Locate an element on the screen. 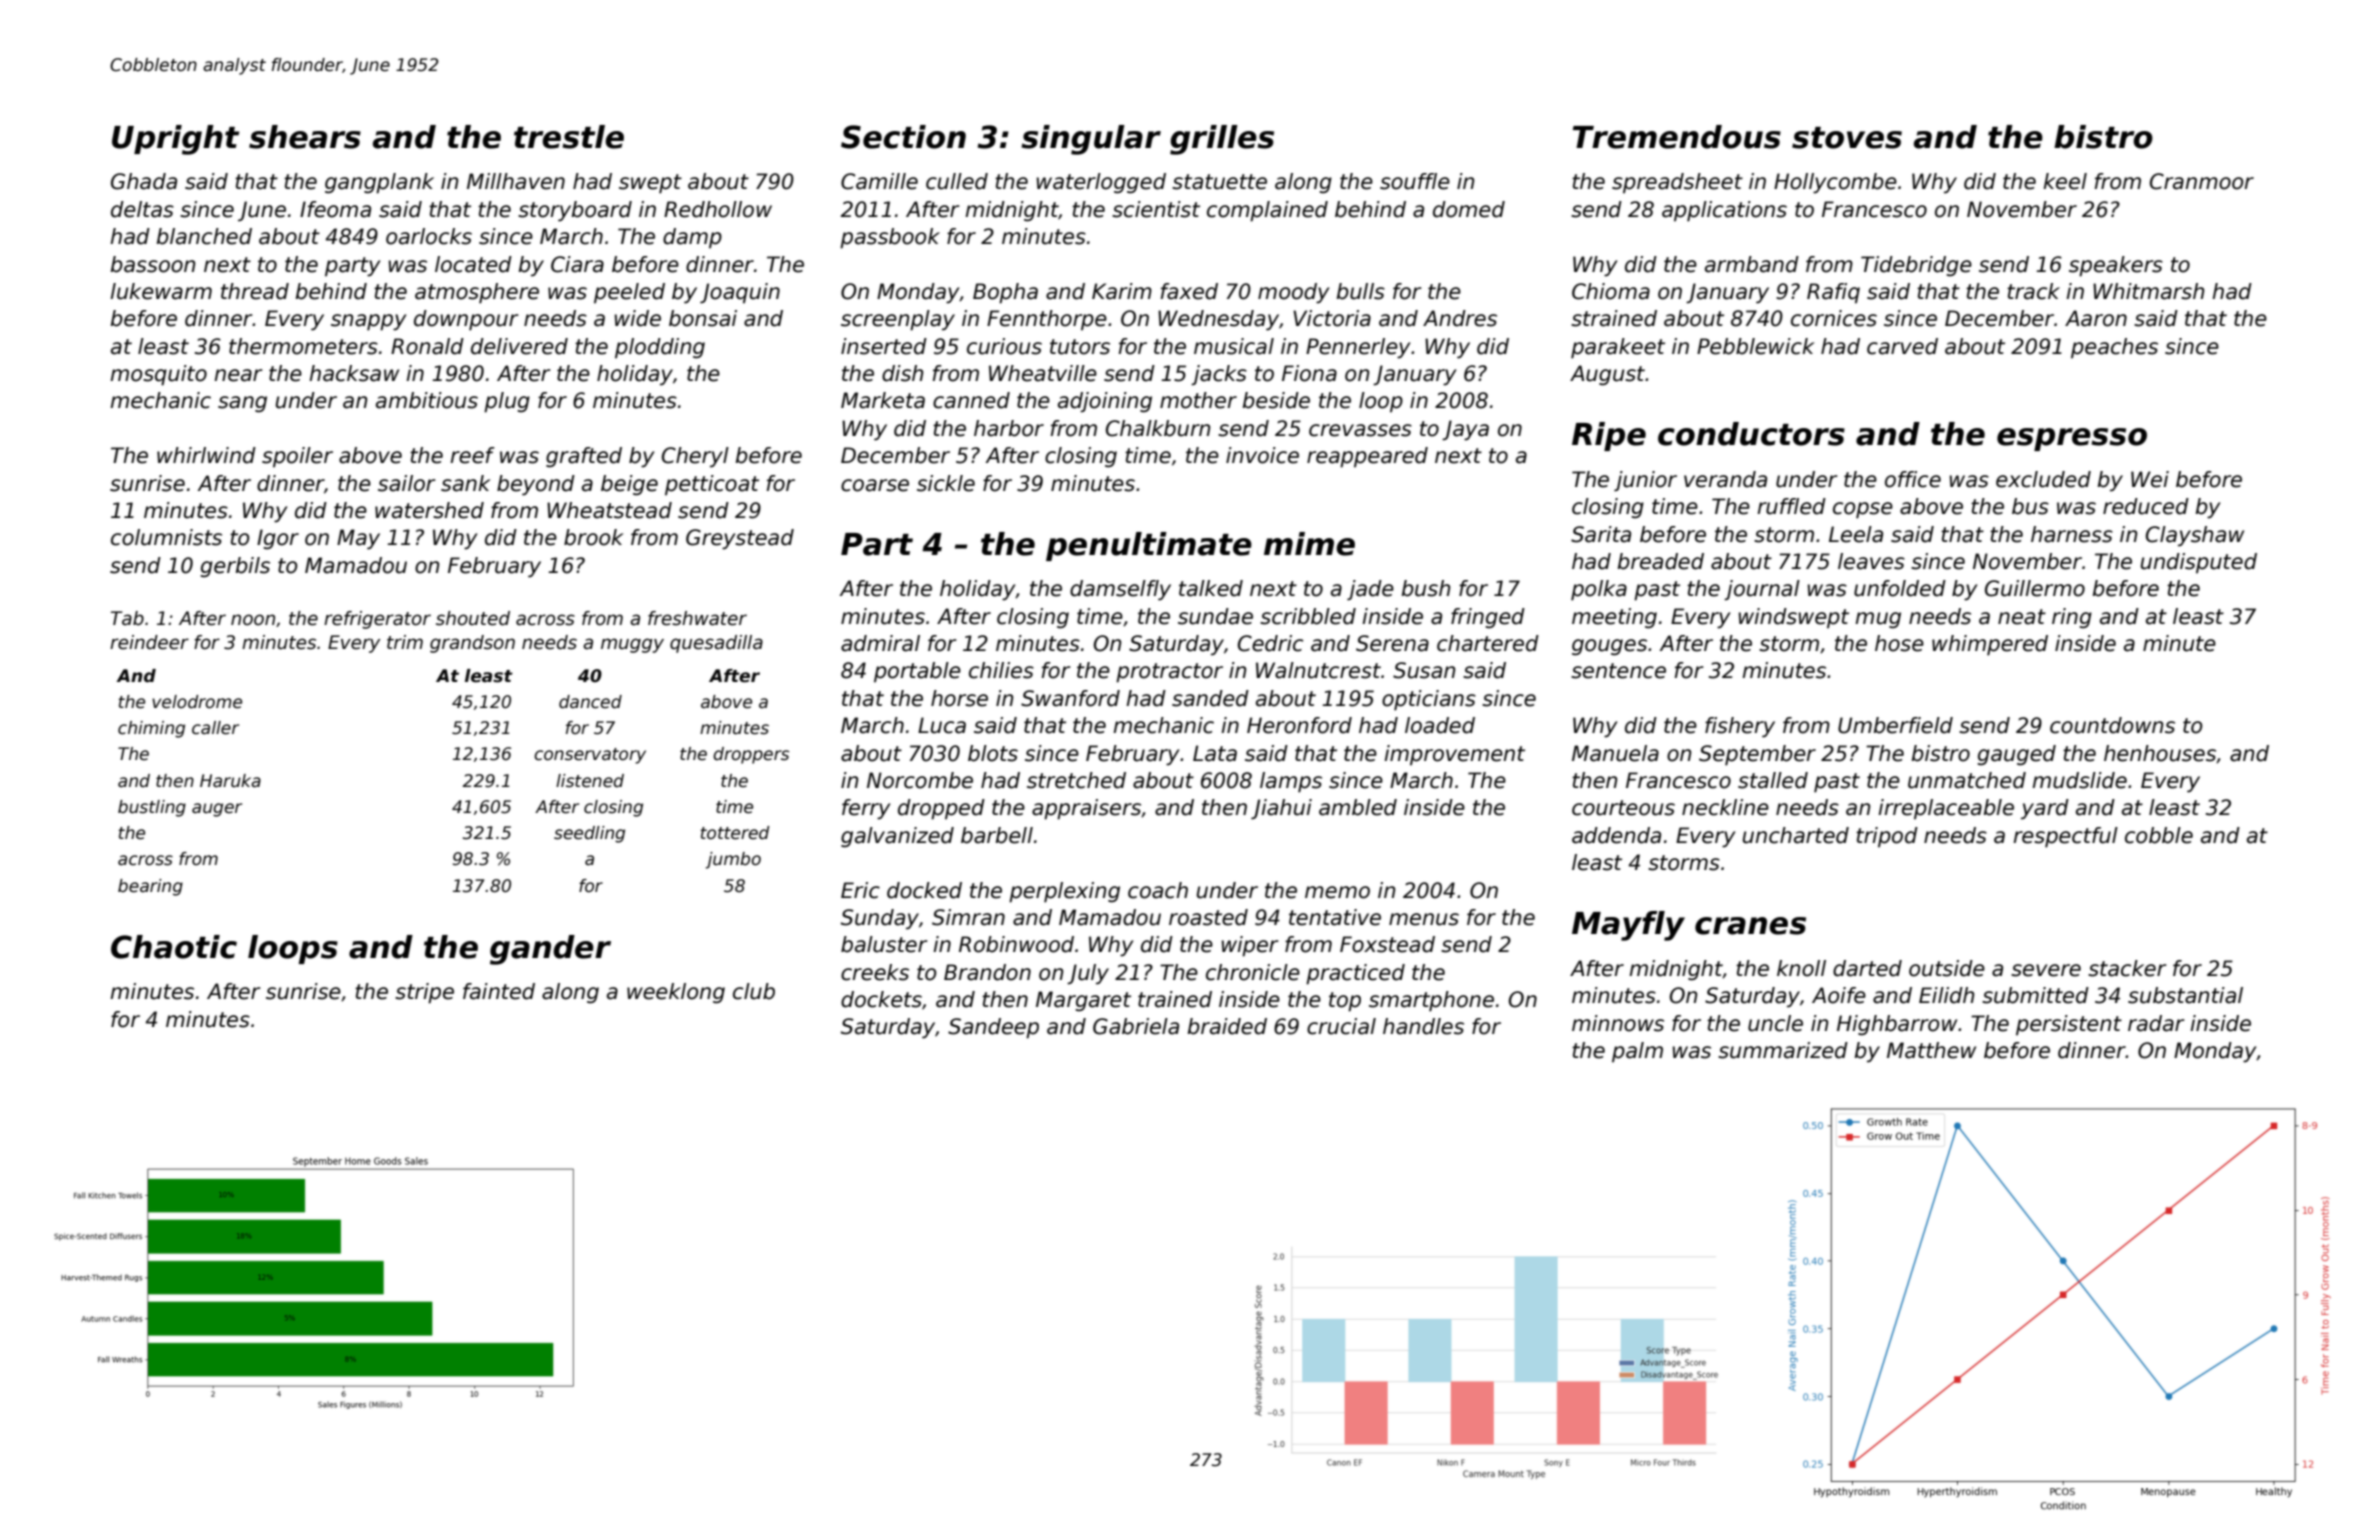  shears is located at coordinates (305, 137).
